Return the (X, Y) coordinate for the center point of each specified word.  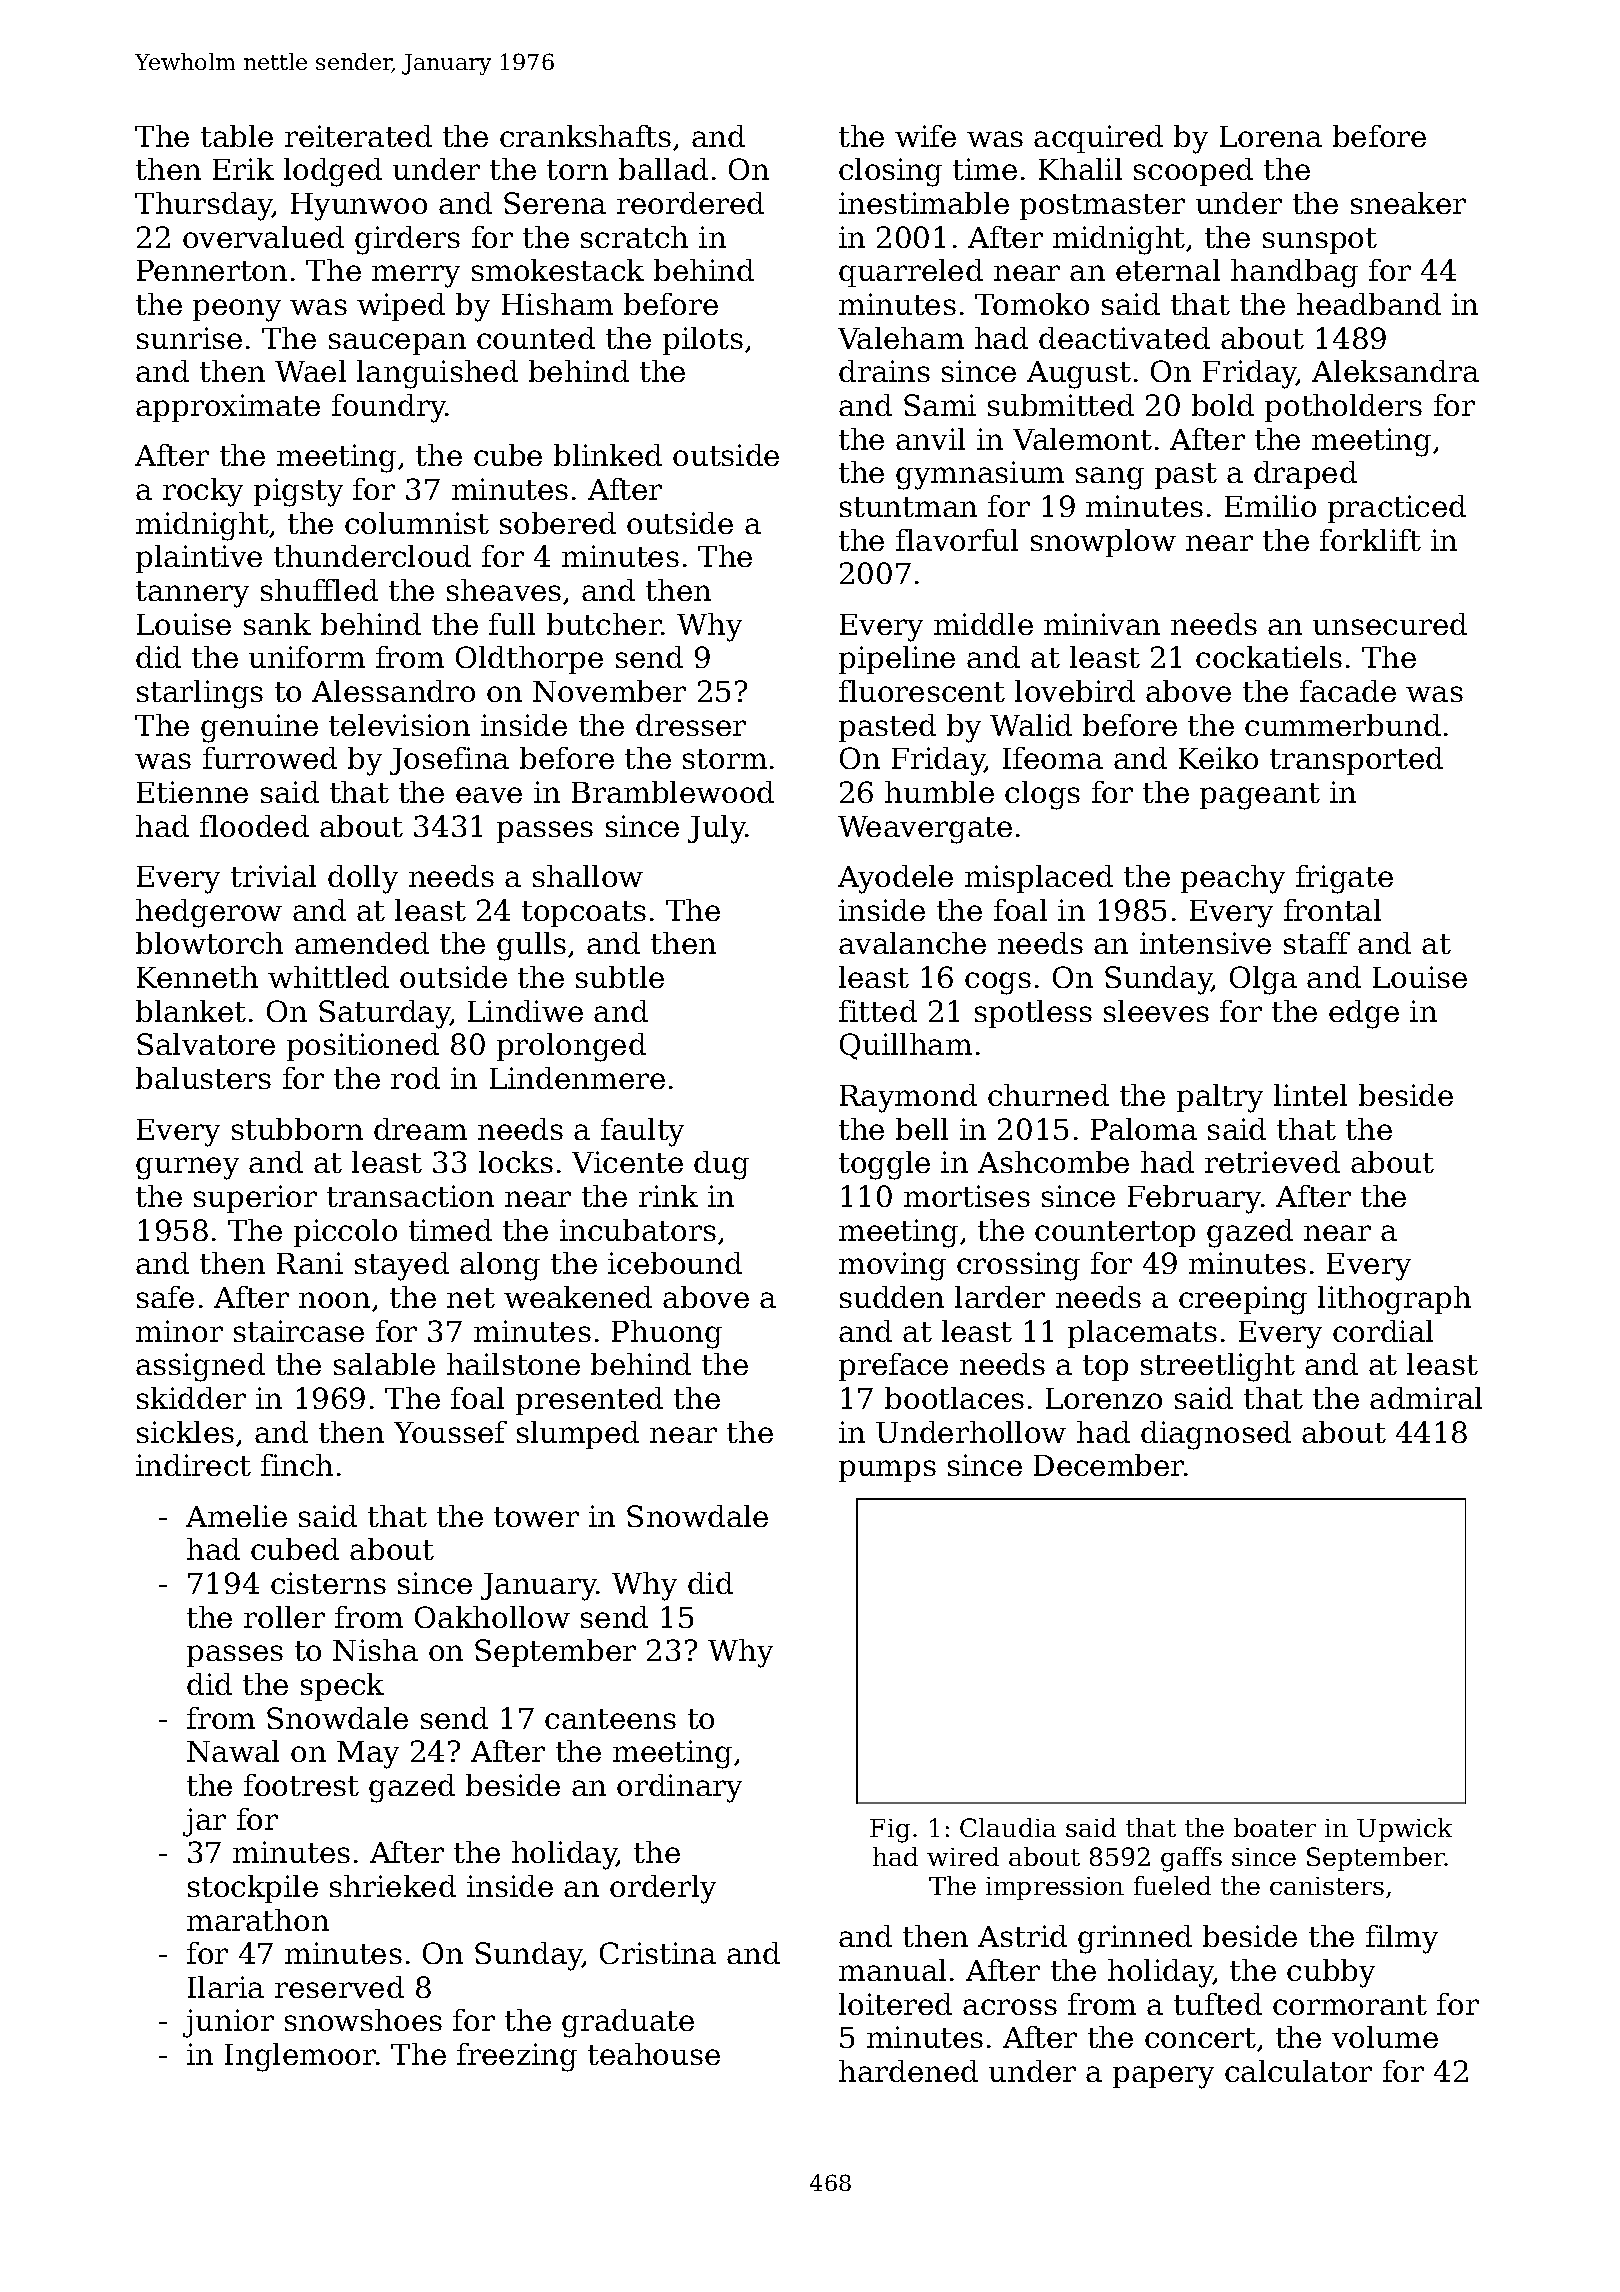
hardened (908, 2071)
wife (925, 136)
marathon (258, 1920)
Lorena (1271, 136)
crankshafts (585, 136)
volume (1385, 2037)
